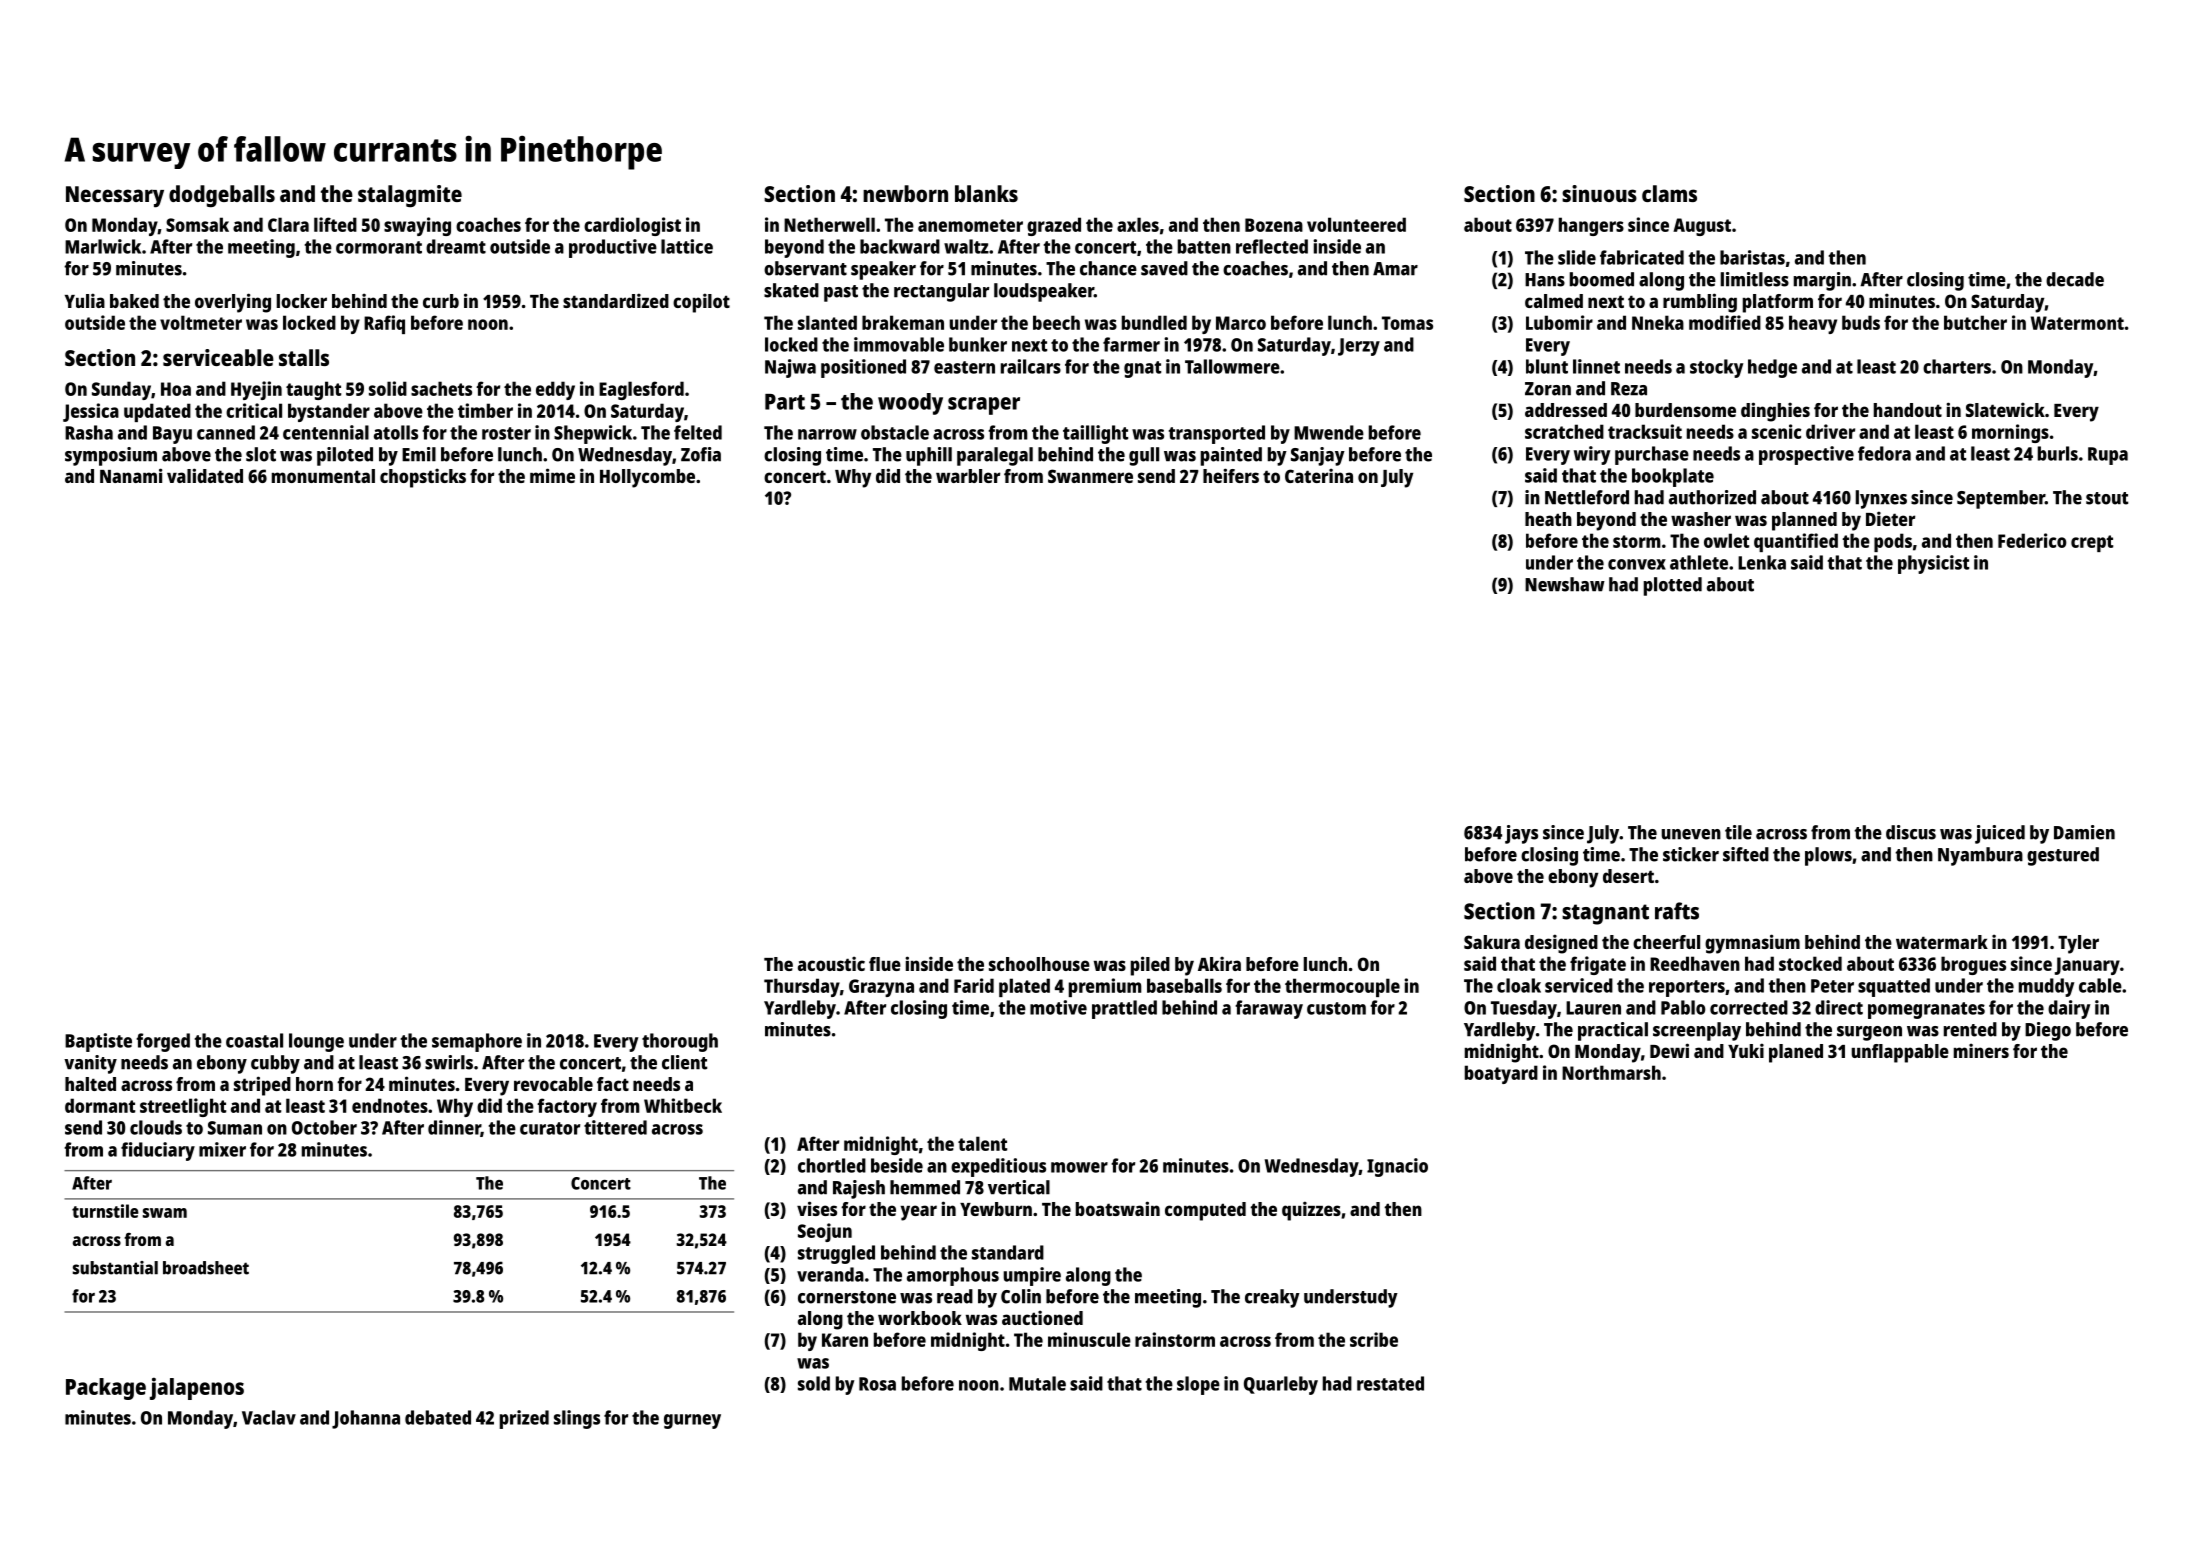  Describe the element at coordinates (197, 1388) in the screenshot. I see `jalapenos` at that location.
